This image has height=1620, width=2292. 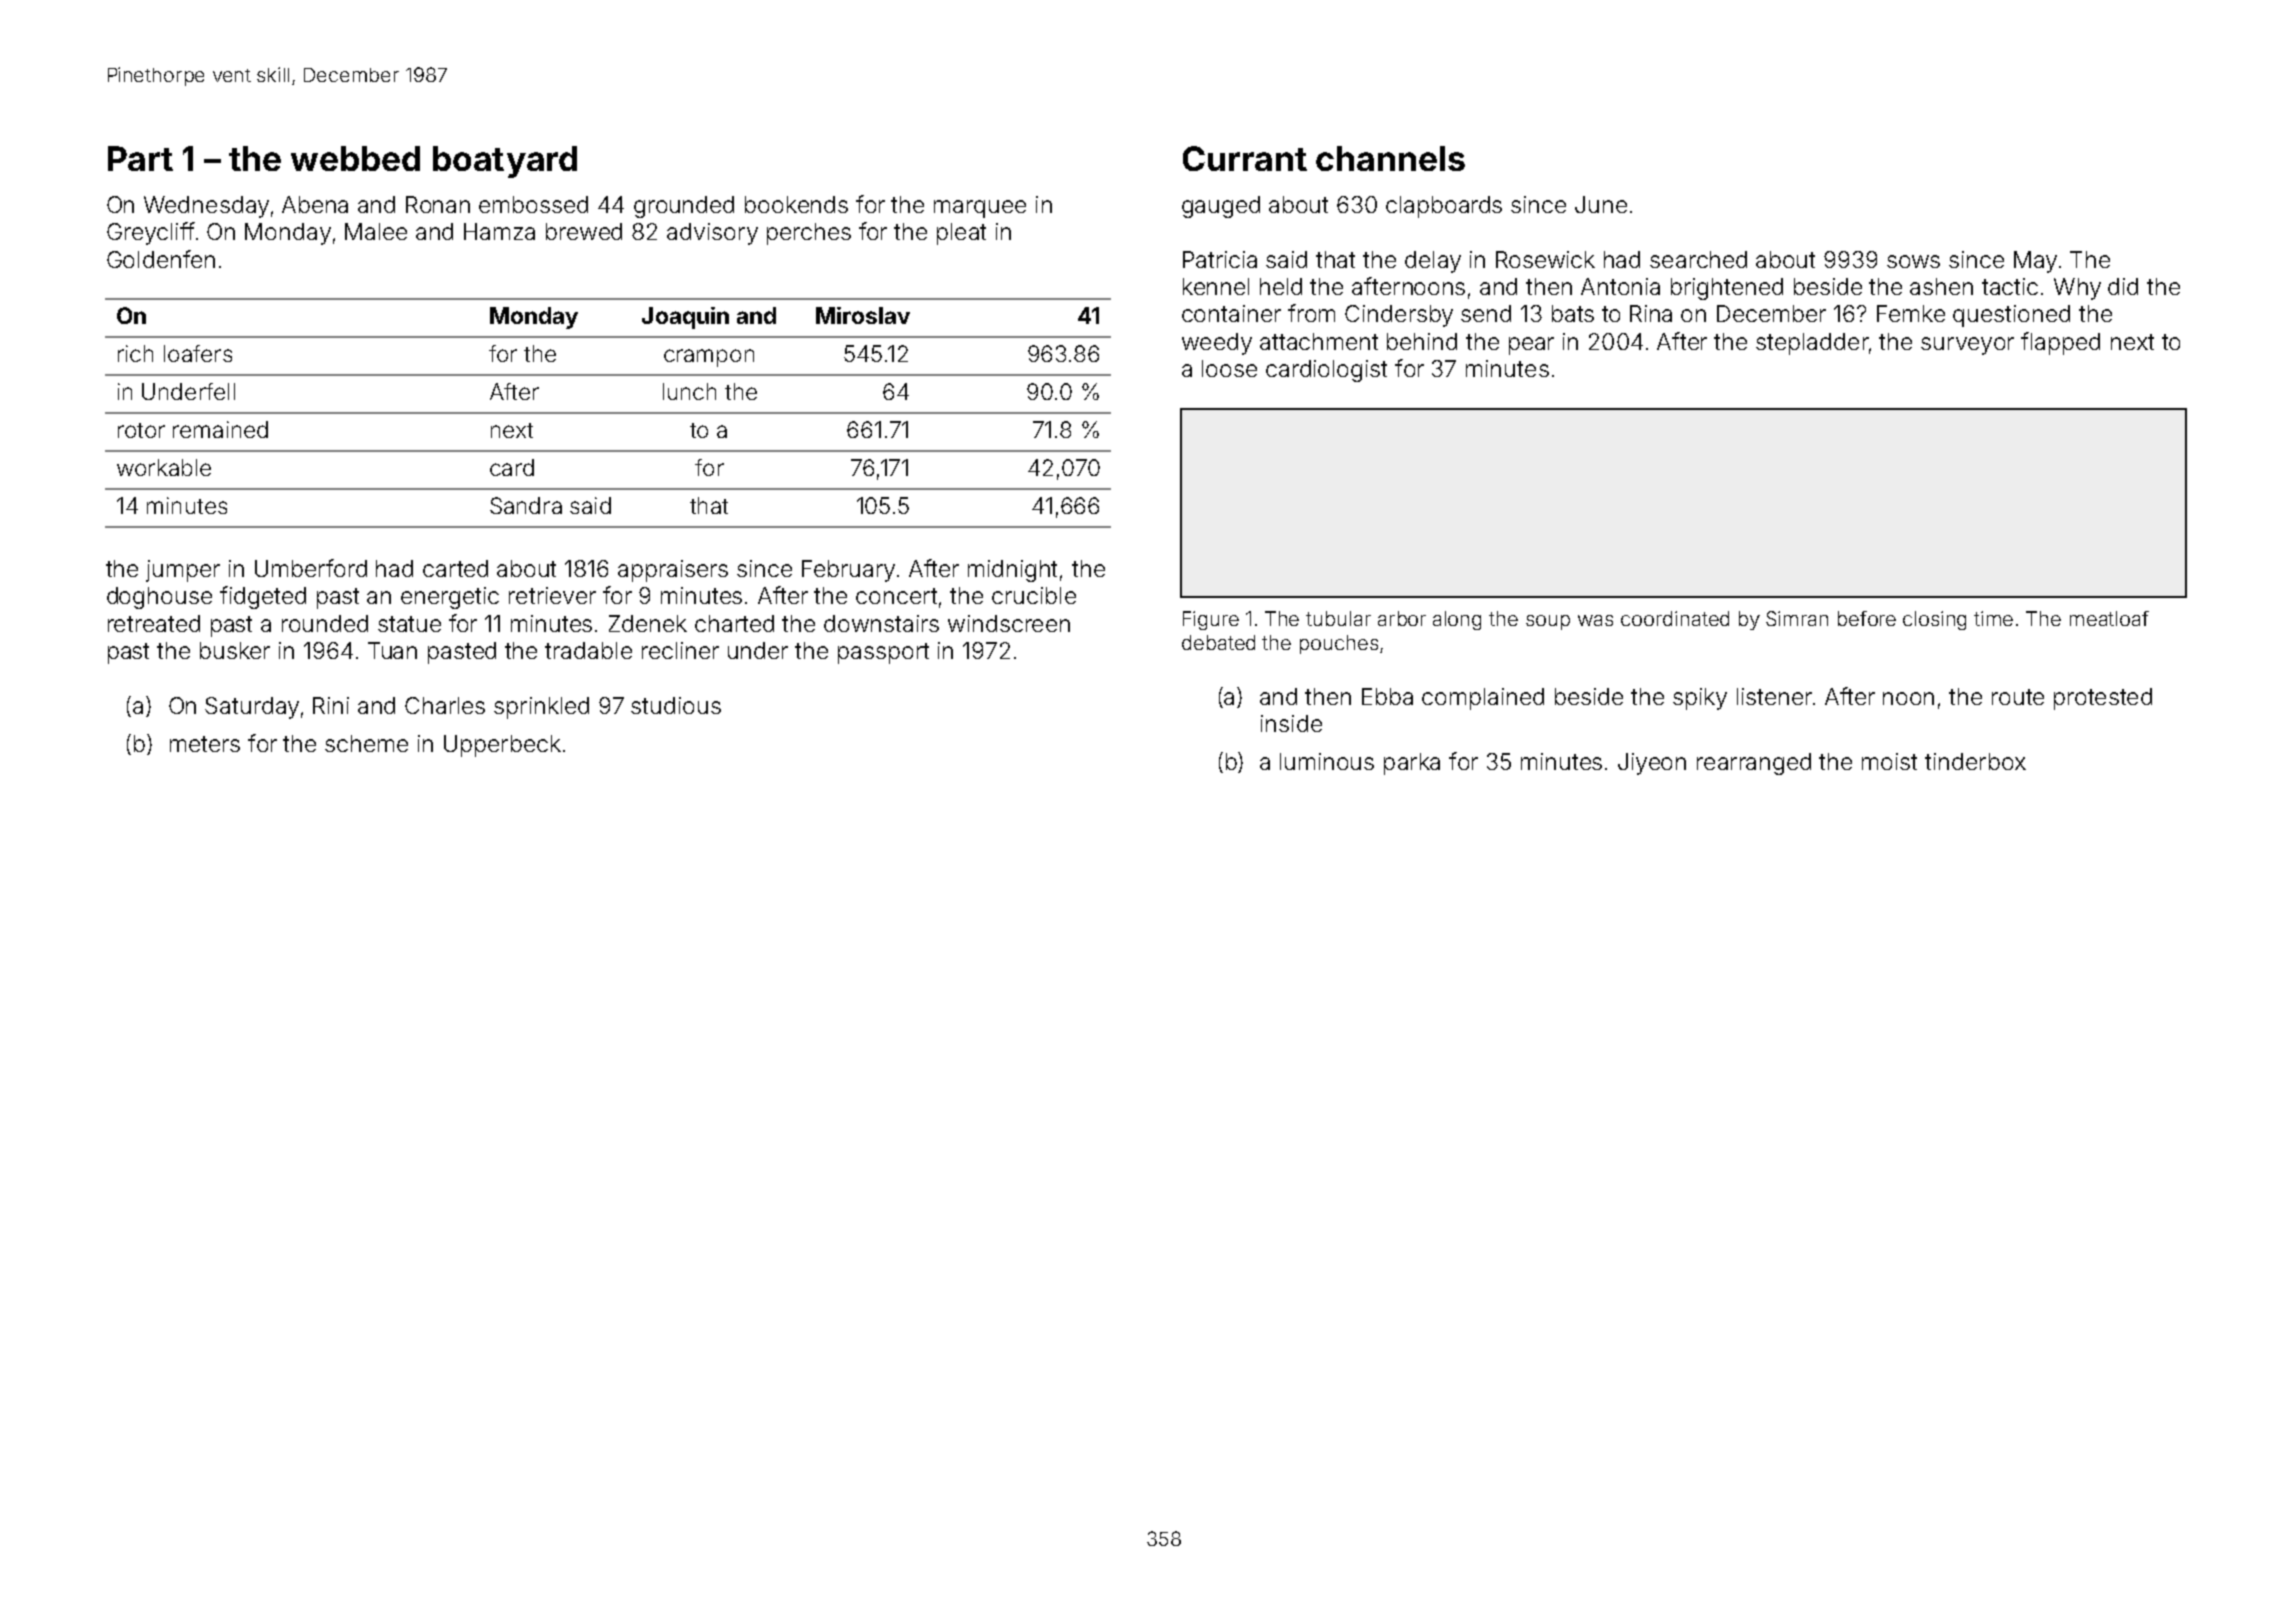 What do you see at coordinates (1245, 158) in the image?
I see `Currant` at bounding box center [1245, 158].
